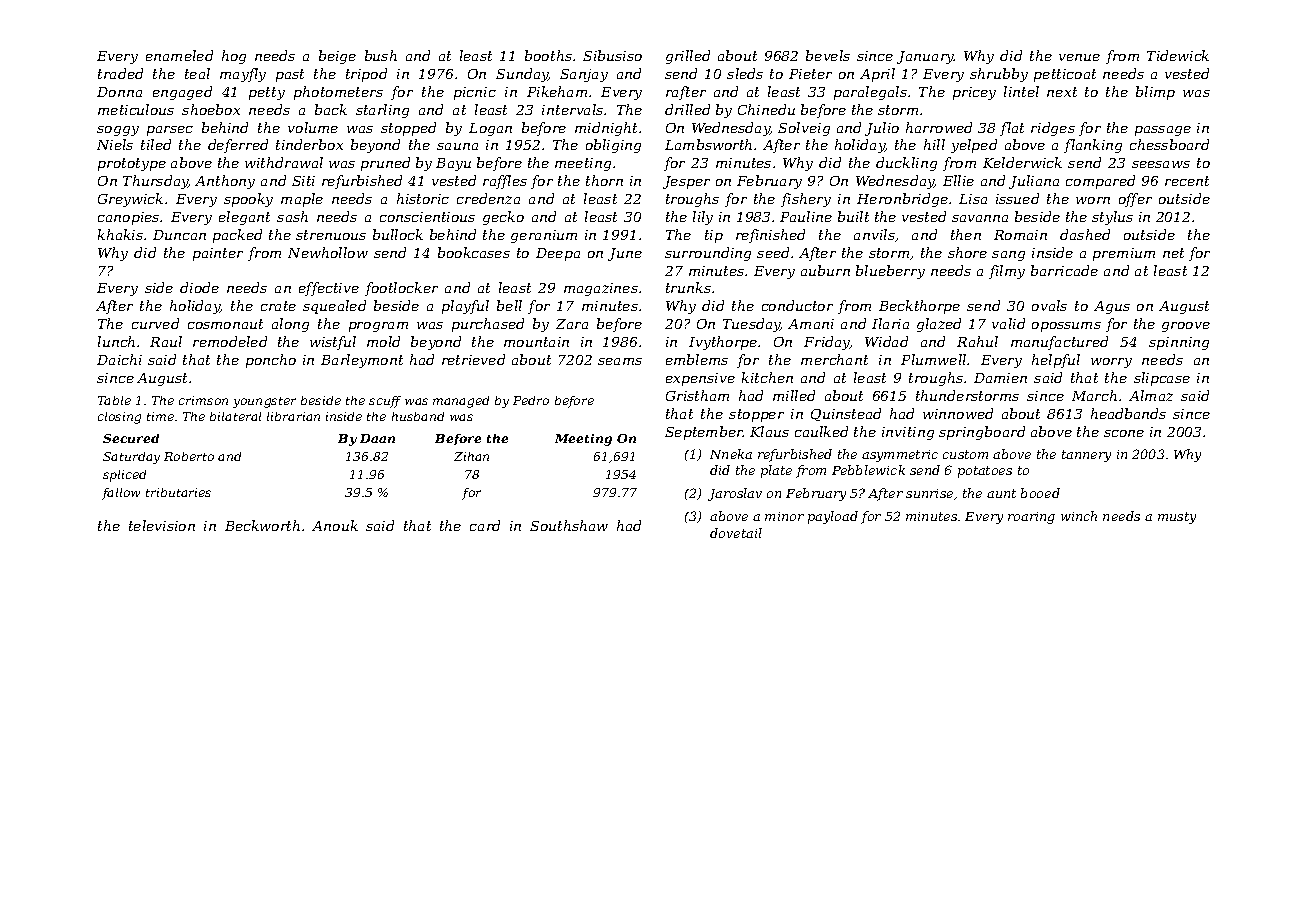 This image has width=1308, height=924. I want to click on next, so click(1062, 92).
